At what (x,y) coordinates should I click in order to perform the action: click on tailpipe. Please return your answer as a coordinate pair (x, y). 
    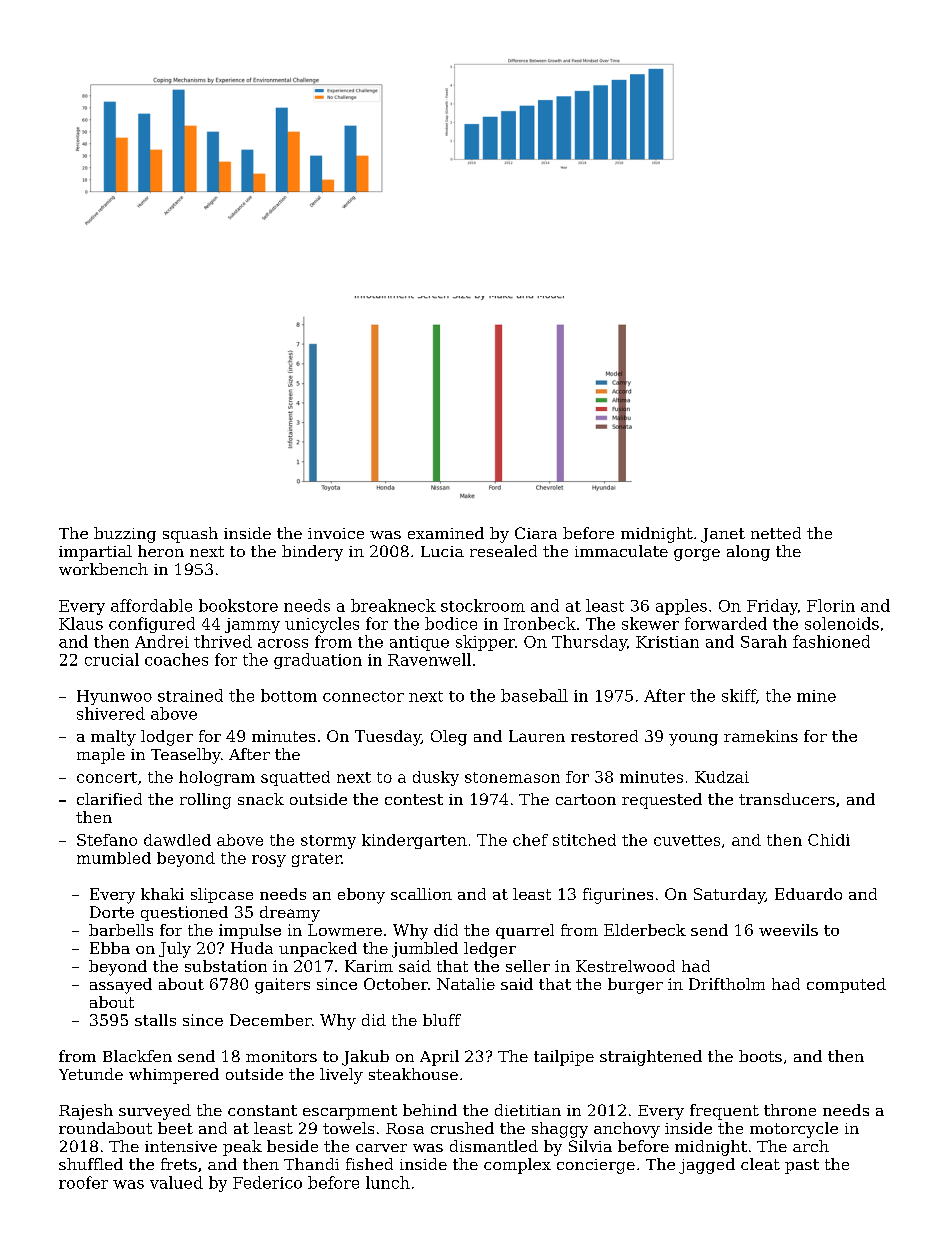
    Looking at the image, I should click on (564, 1058).
